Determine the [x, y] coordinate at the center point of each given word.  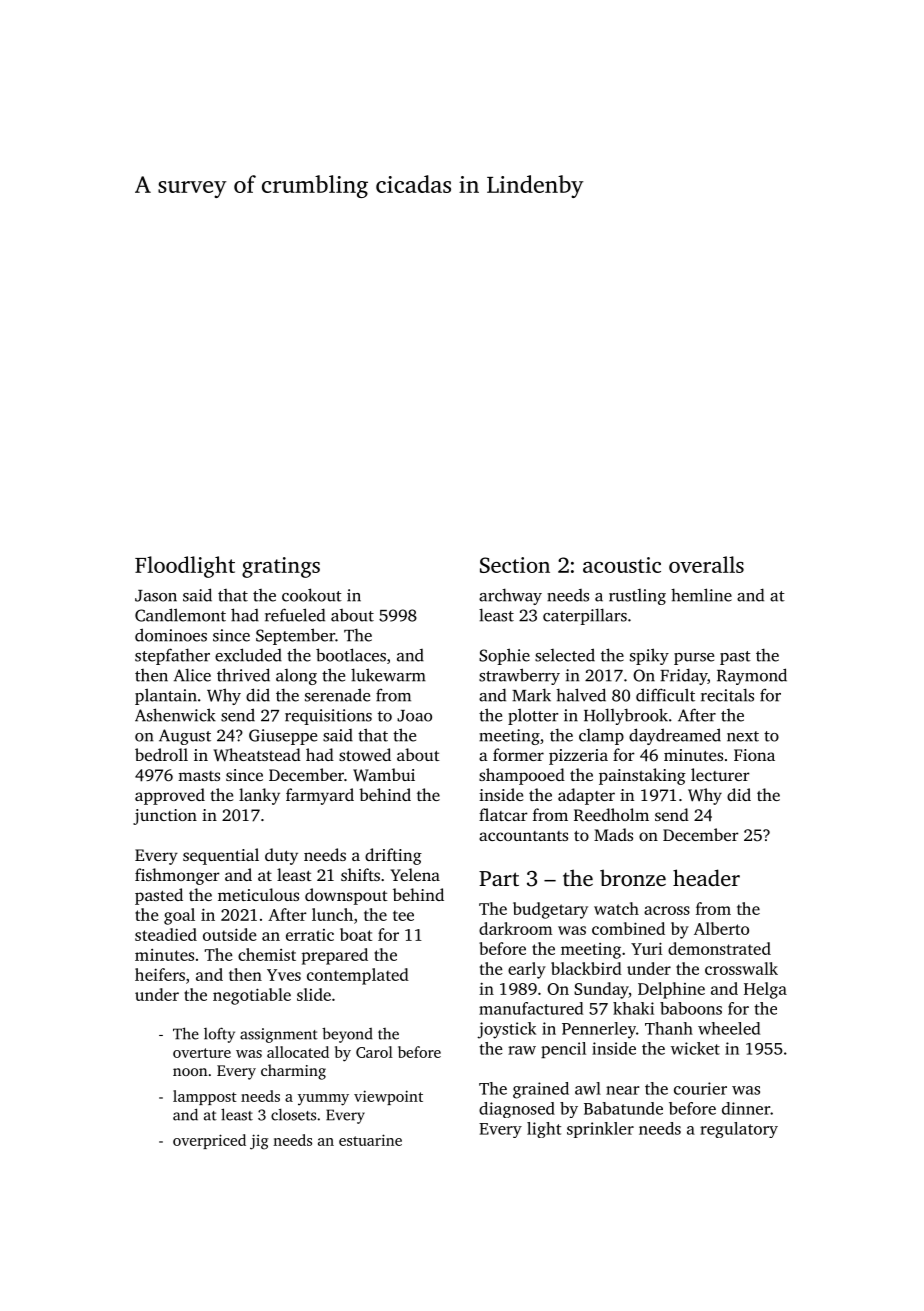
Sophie [504, 656]
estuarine [370, 1140]
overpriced [209, 1141]
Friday [683, 676]
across [667, 910]
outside [230, 934]
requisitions [328, 717]
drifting [393, 856]
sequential [221, 856]
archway [510, 596]
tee [403, 915]
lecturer [720, 774]
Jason [156, 596]
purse [694, 659]
